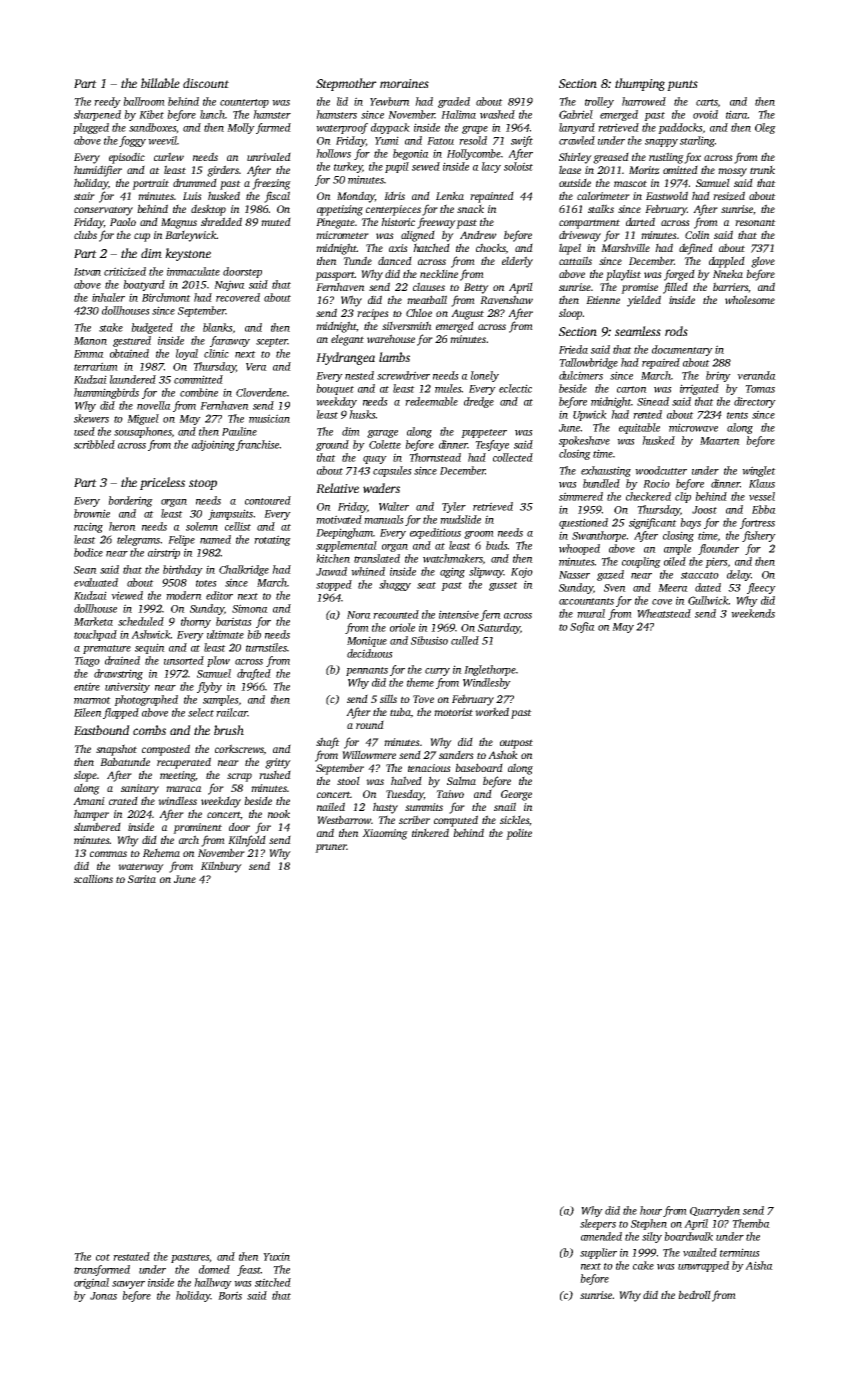 The image size is (849, 1400). I want to click on hatched, so click(431, 247).
